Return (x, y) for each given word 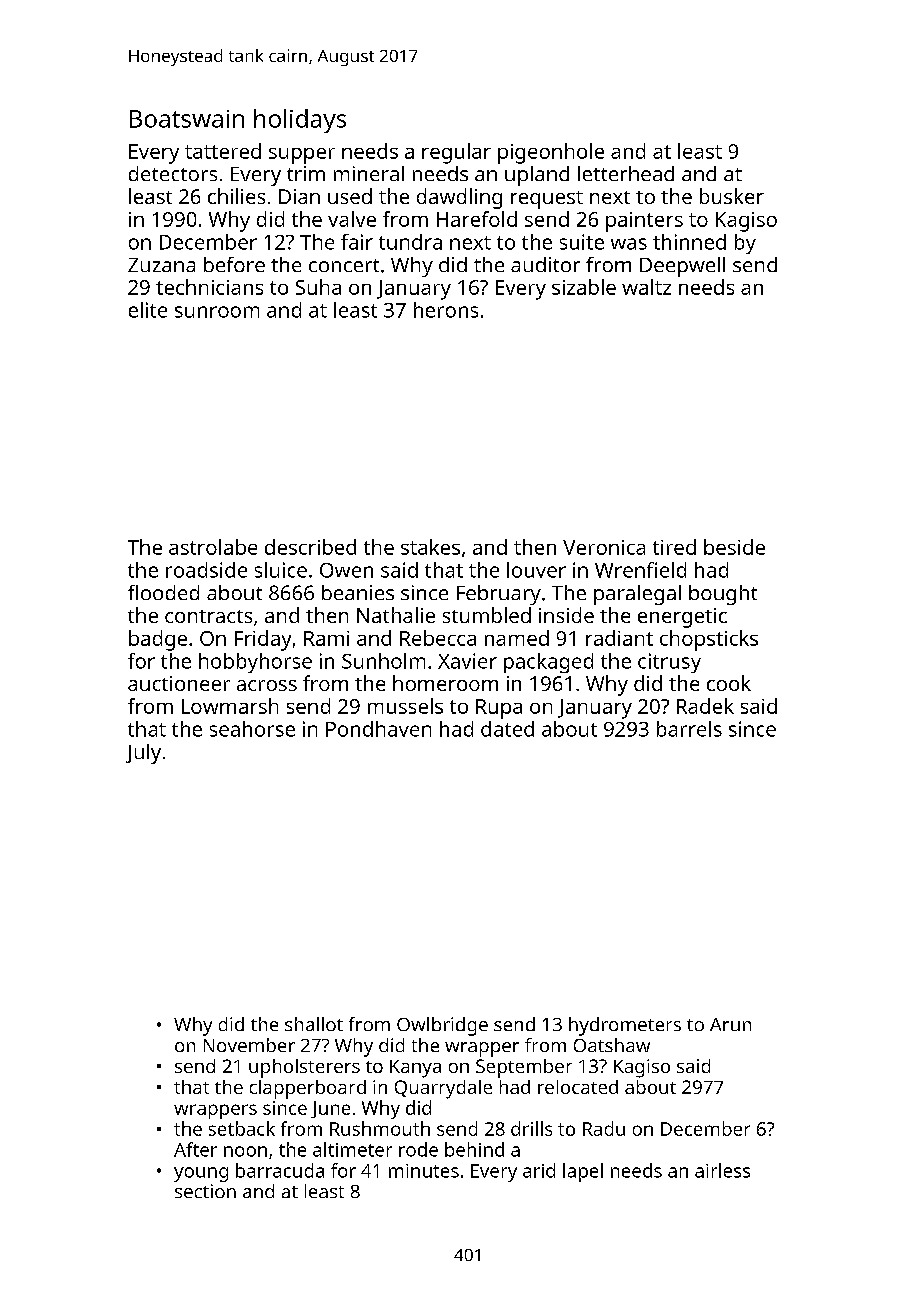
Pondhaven (378, 729)
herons (446, 310)
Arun (730, 1024)
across (267, 685)
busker (732, 196)
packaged (548, 663)
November (249, 1045)
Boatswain (187, 119)
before (234, 264)
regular (456, 153)
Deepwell (682, 267)
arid (539, 1170)
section (205, 1191)
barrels (689, 729)
